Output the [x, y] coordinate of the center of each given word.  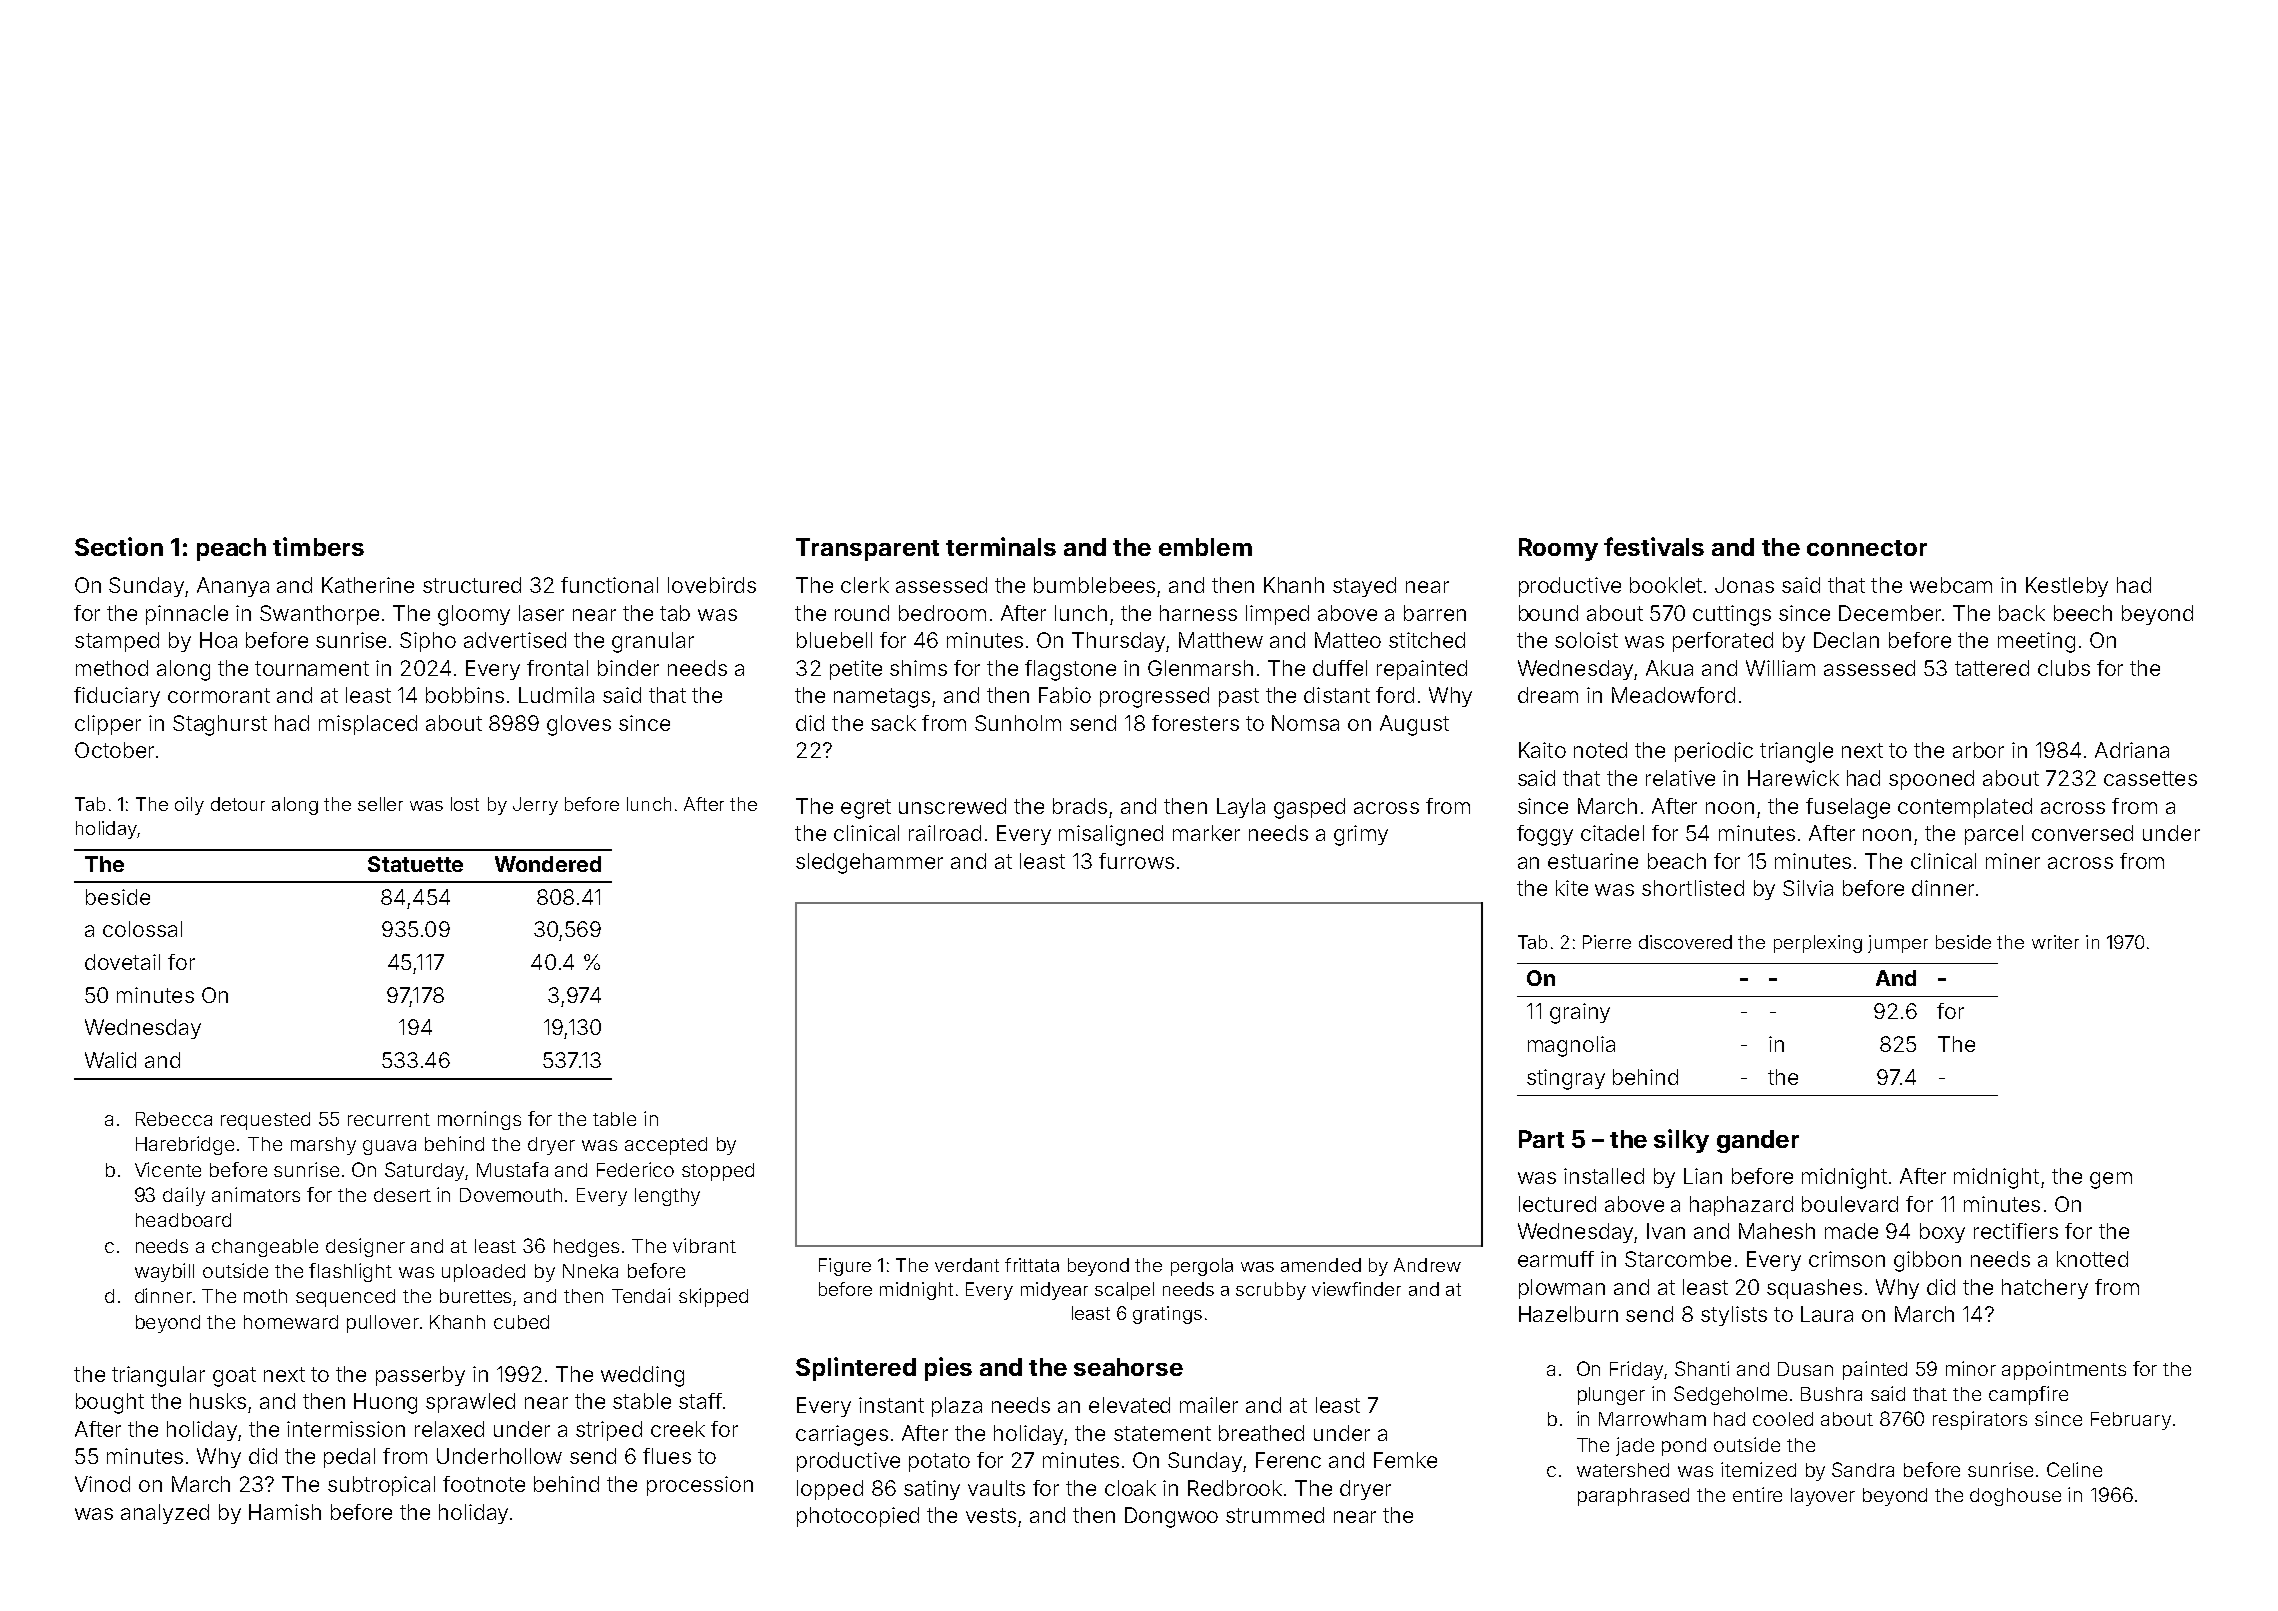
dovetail [122, 962]
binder [628, 668]
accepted [666, 1146]
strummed [1275, 1515]
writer [2055, 942]
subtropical [381, 1486]
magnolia [1571, 1046]
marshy [323, 1146]
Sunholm [1018, 723]
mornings [479, 1120]
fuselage [1848, 808]
